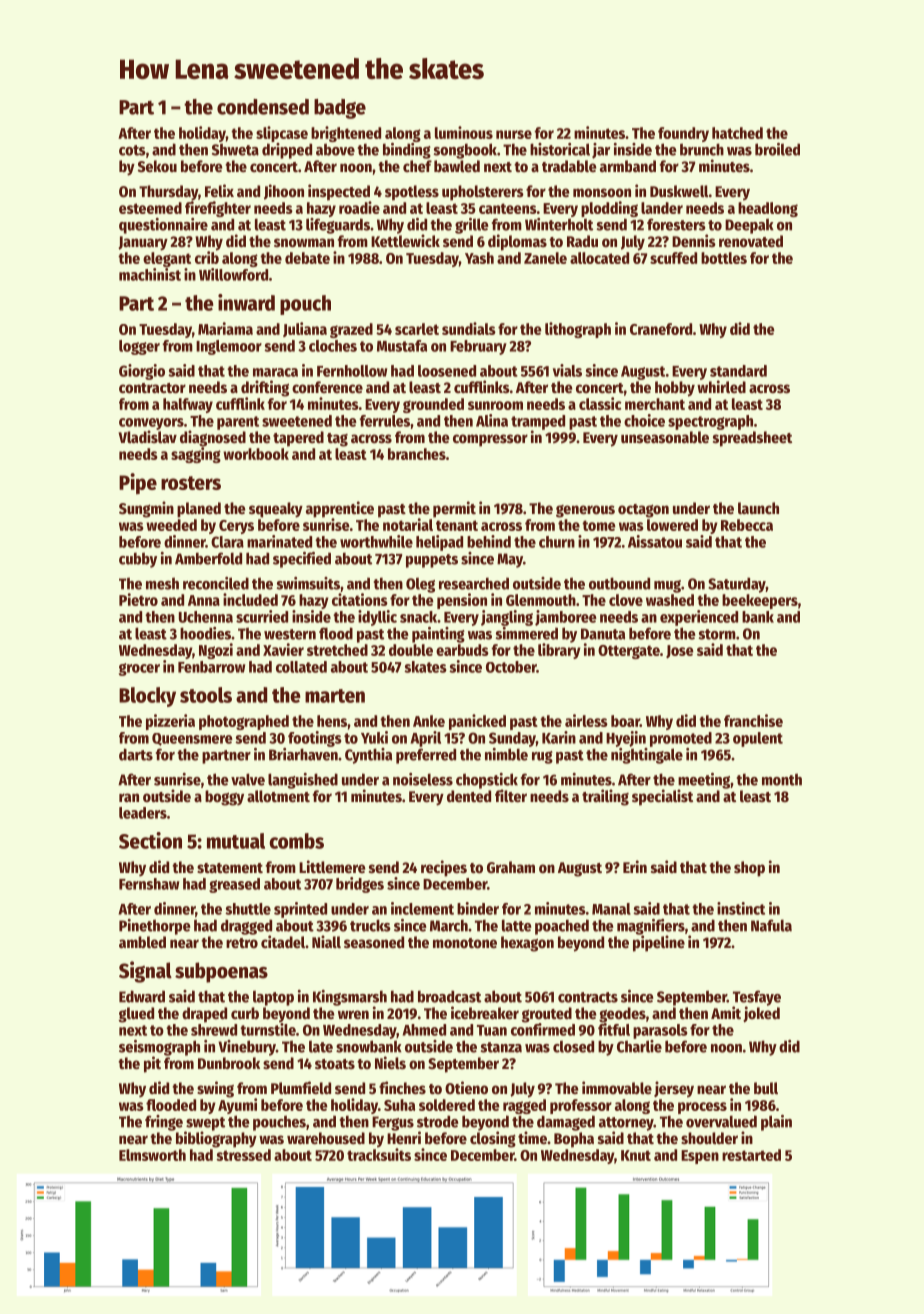 The image size is (924, 1314). I want to click on Craneford, so click(661, 329).
